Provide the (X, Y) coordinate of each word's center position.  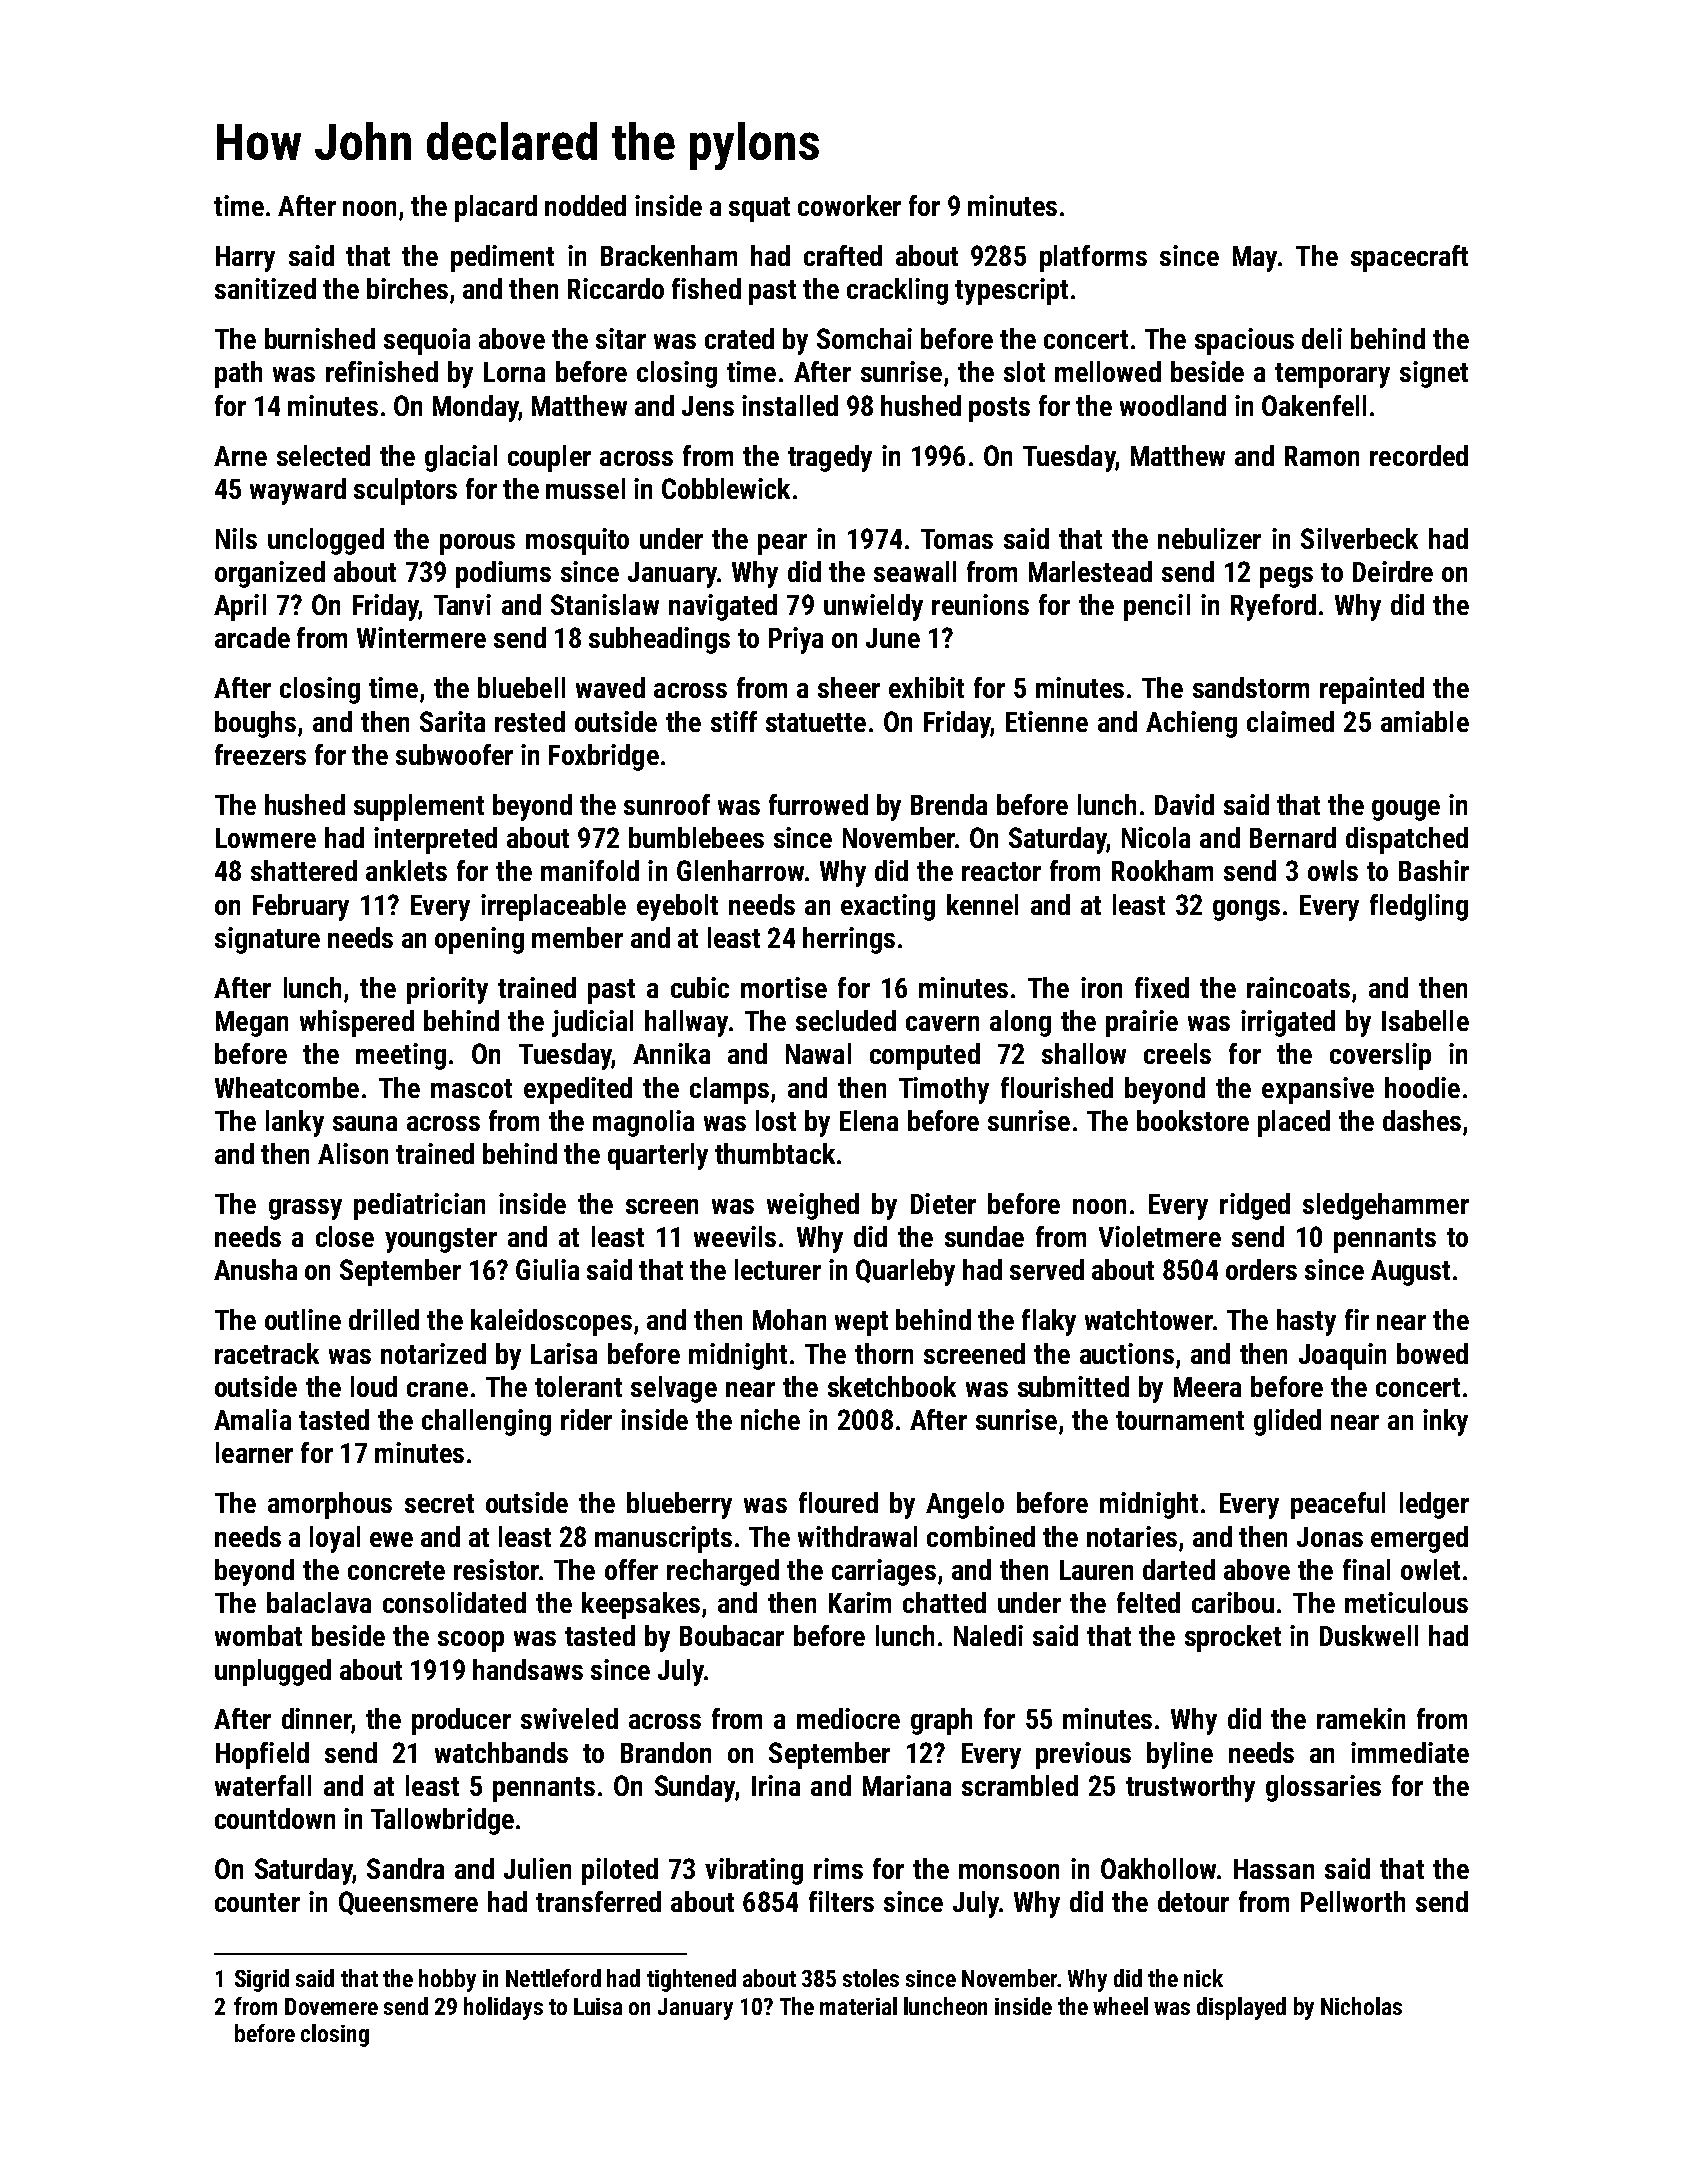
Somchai (864, 338)
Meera (1207, 1387)
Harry (245, 259)
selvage (674, 1389)
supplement (419, 807)
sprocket (1233, 1638)
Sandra (405, 1868)
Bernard (1293, 837)
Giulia (547, 1269)
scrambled (1020, 1785)
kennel (982, 904)
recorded (1419, 455)
